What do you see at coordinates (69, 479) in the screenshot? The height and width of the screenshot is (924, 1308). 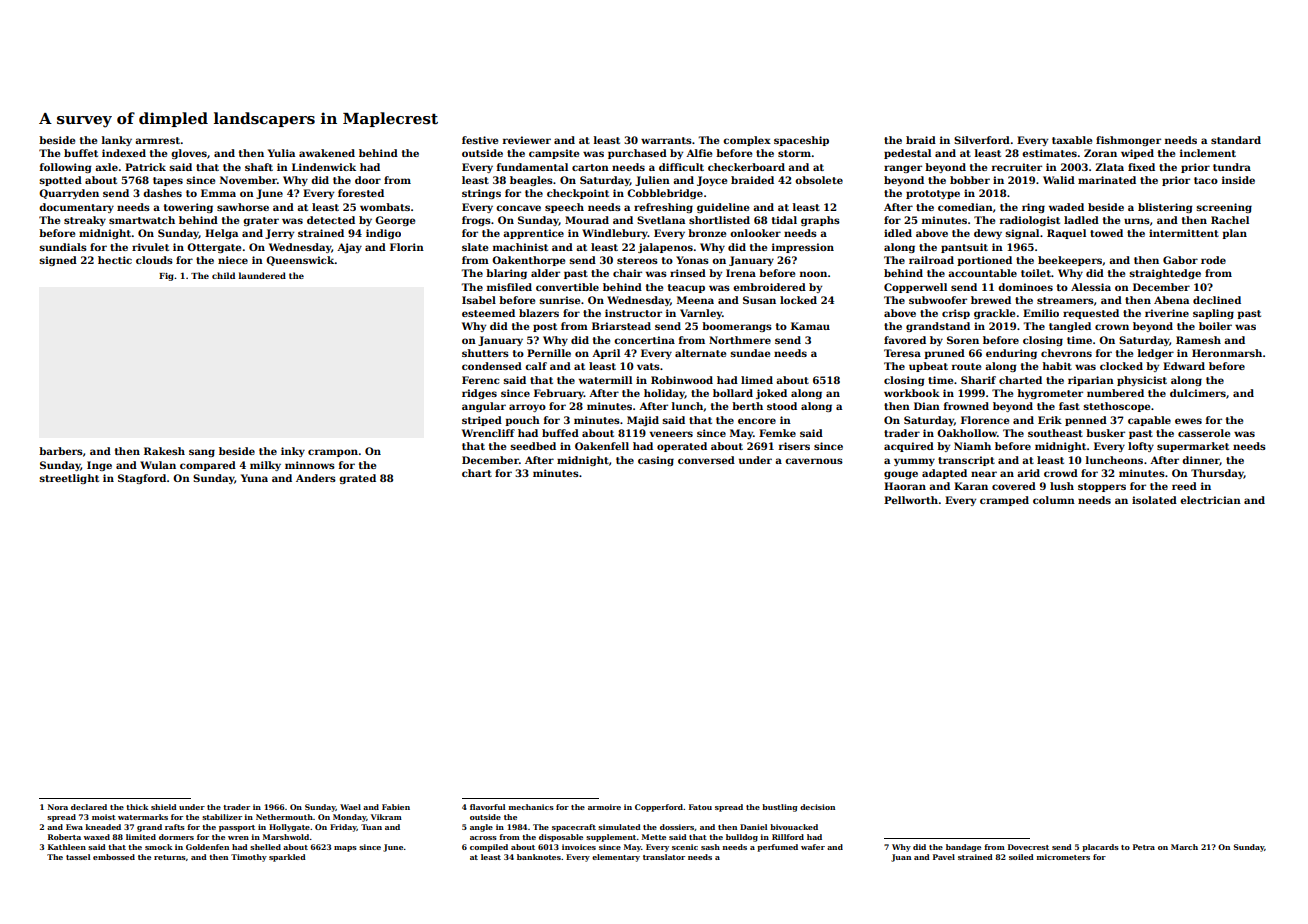 I see `streetlight` at bounding box center [69, 479].
